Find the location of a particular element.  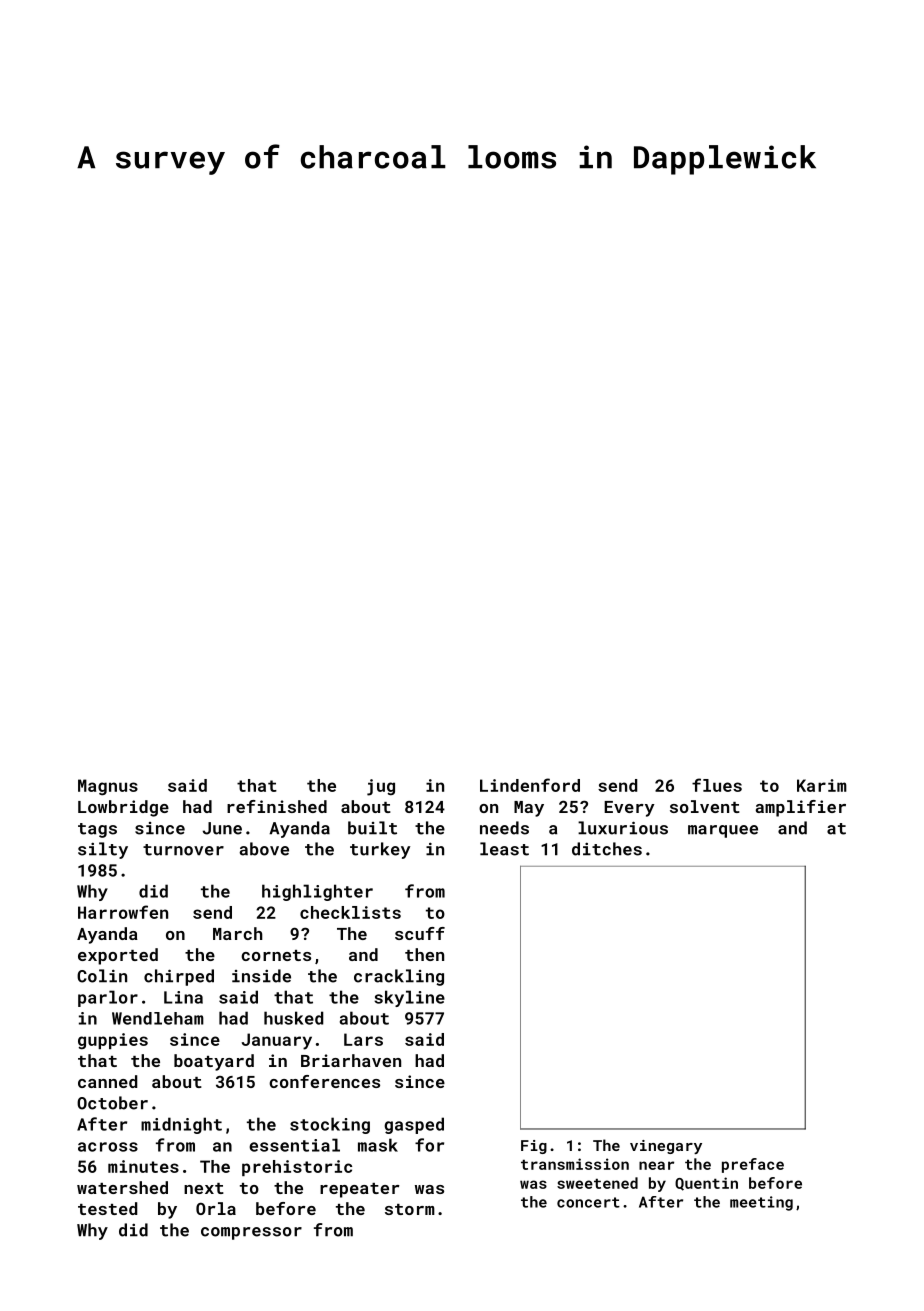

inside is located at coordinates (261, 976).
